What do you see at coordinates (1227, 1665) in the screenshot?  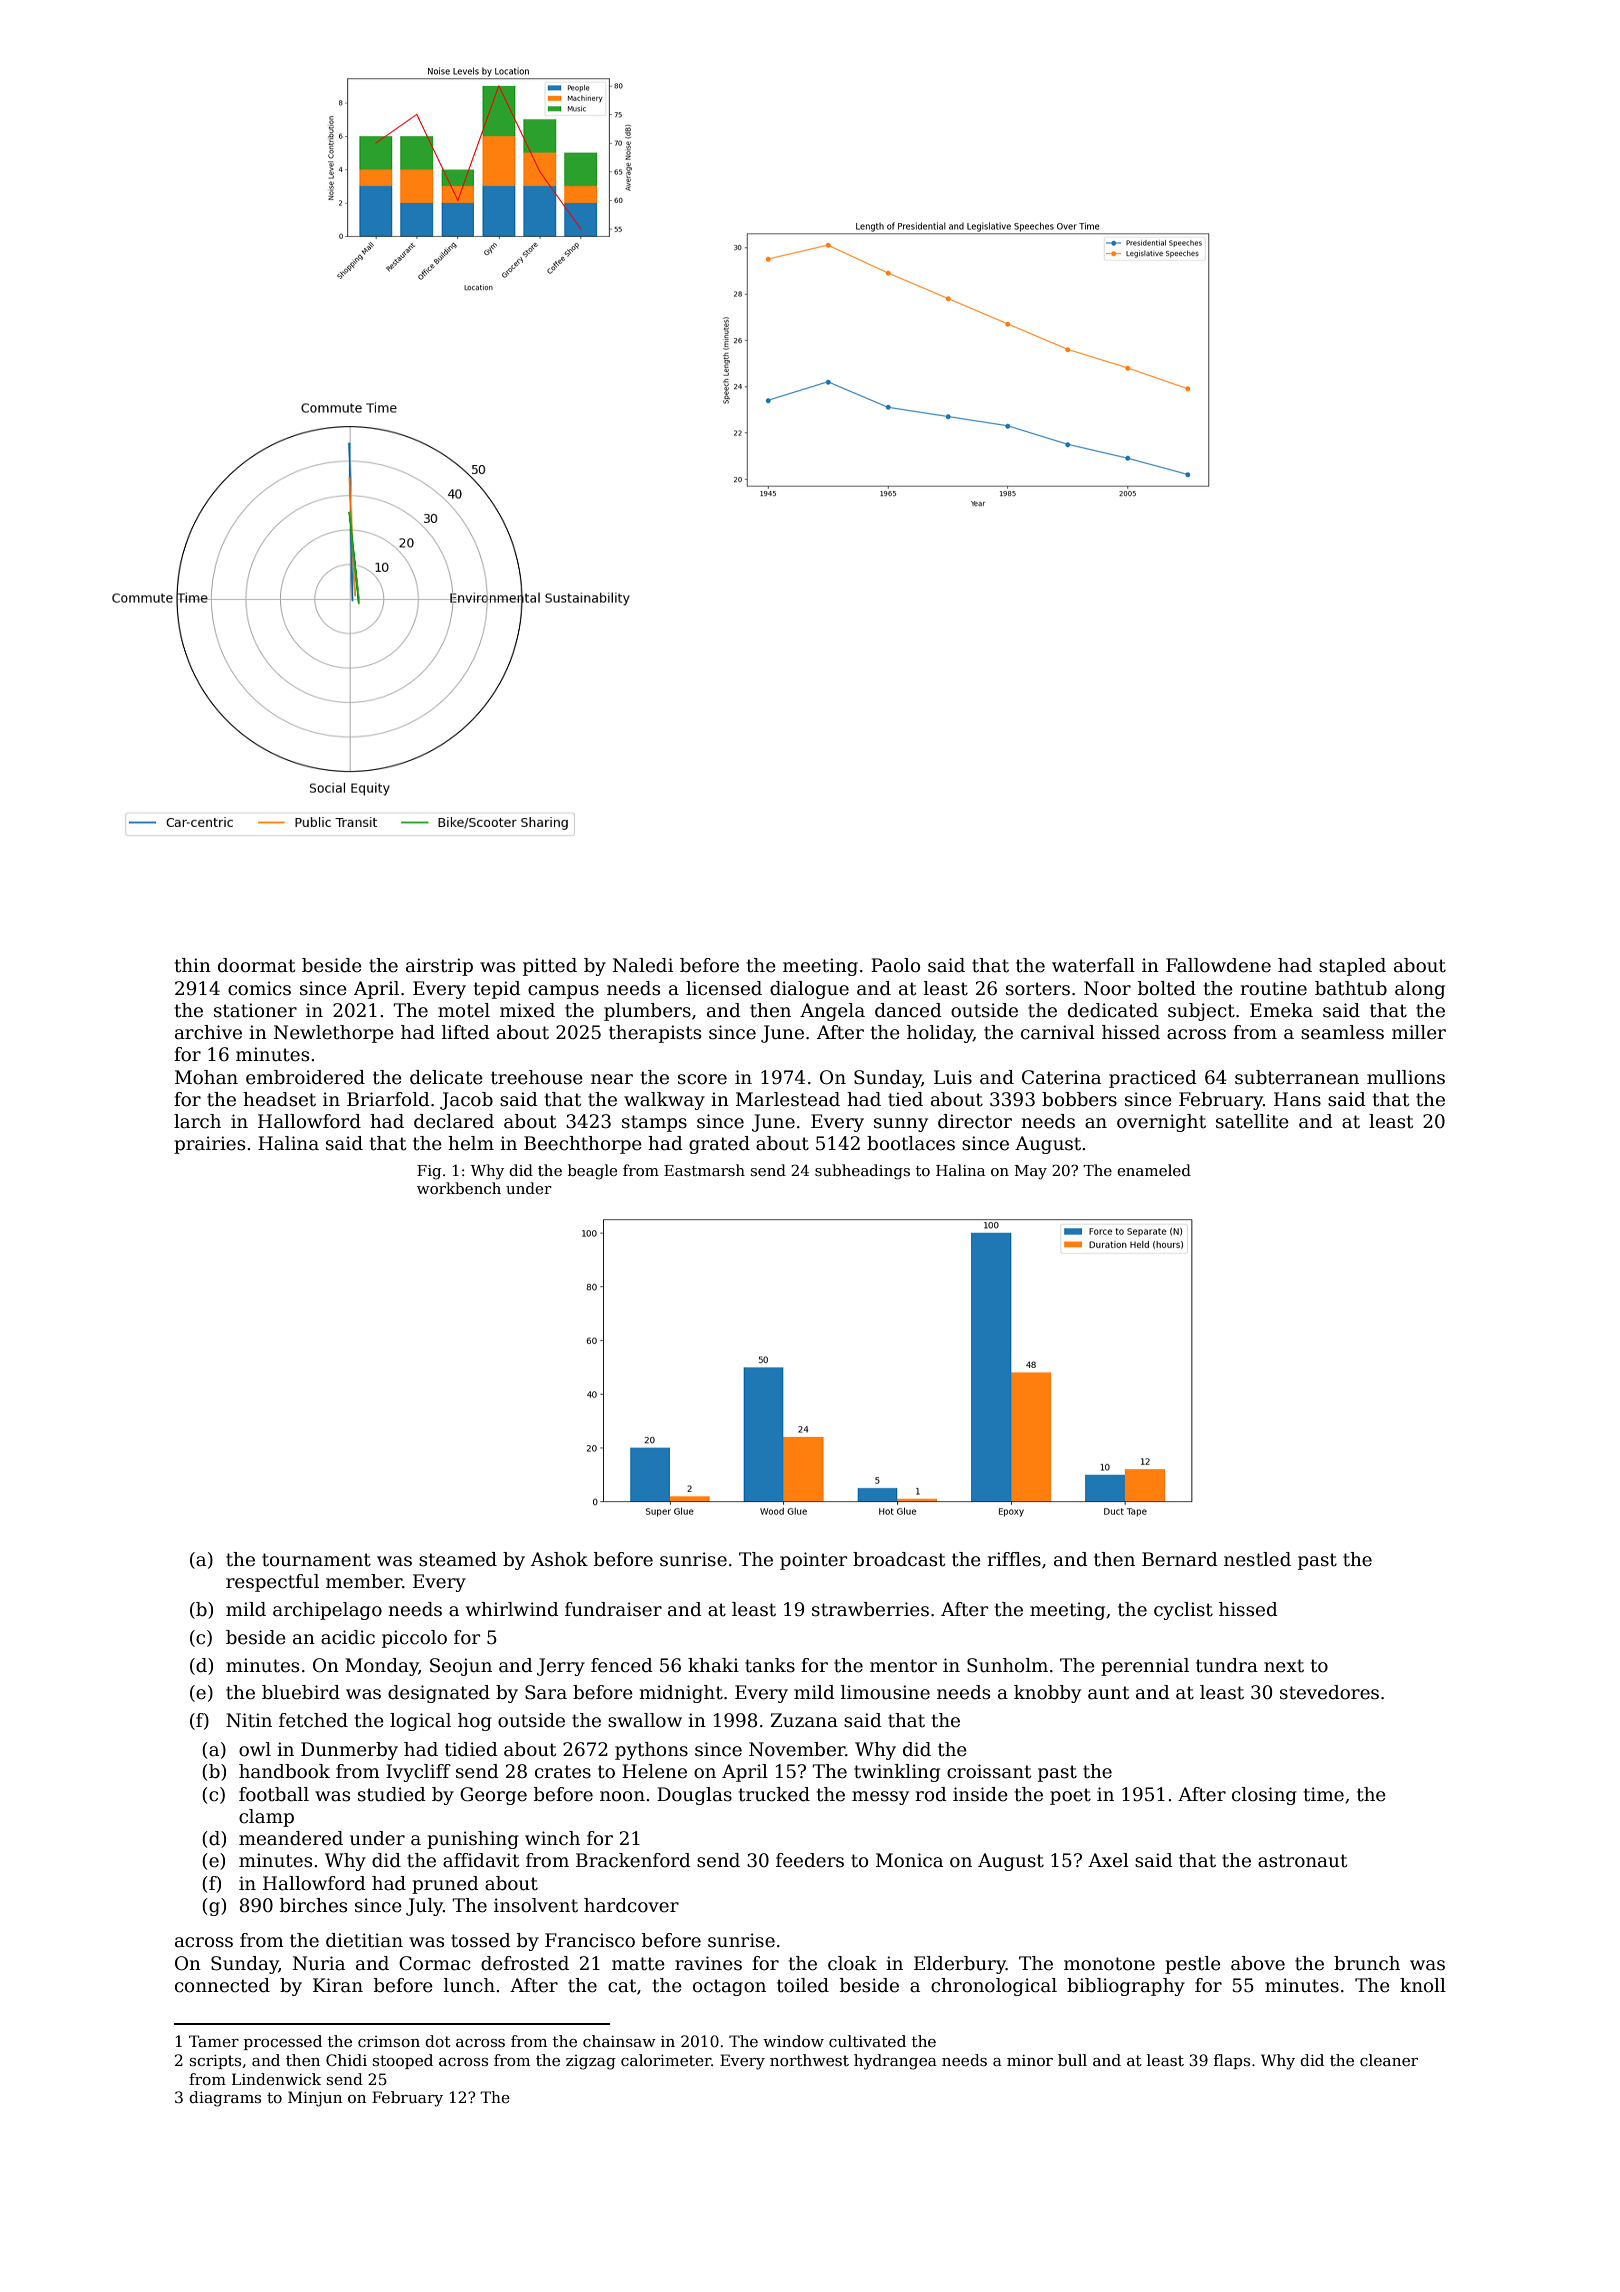 I see `tundra` at bounding box center [1227, 1665].
